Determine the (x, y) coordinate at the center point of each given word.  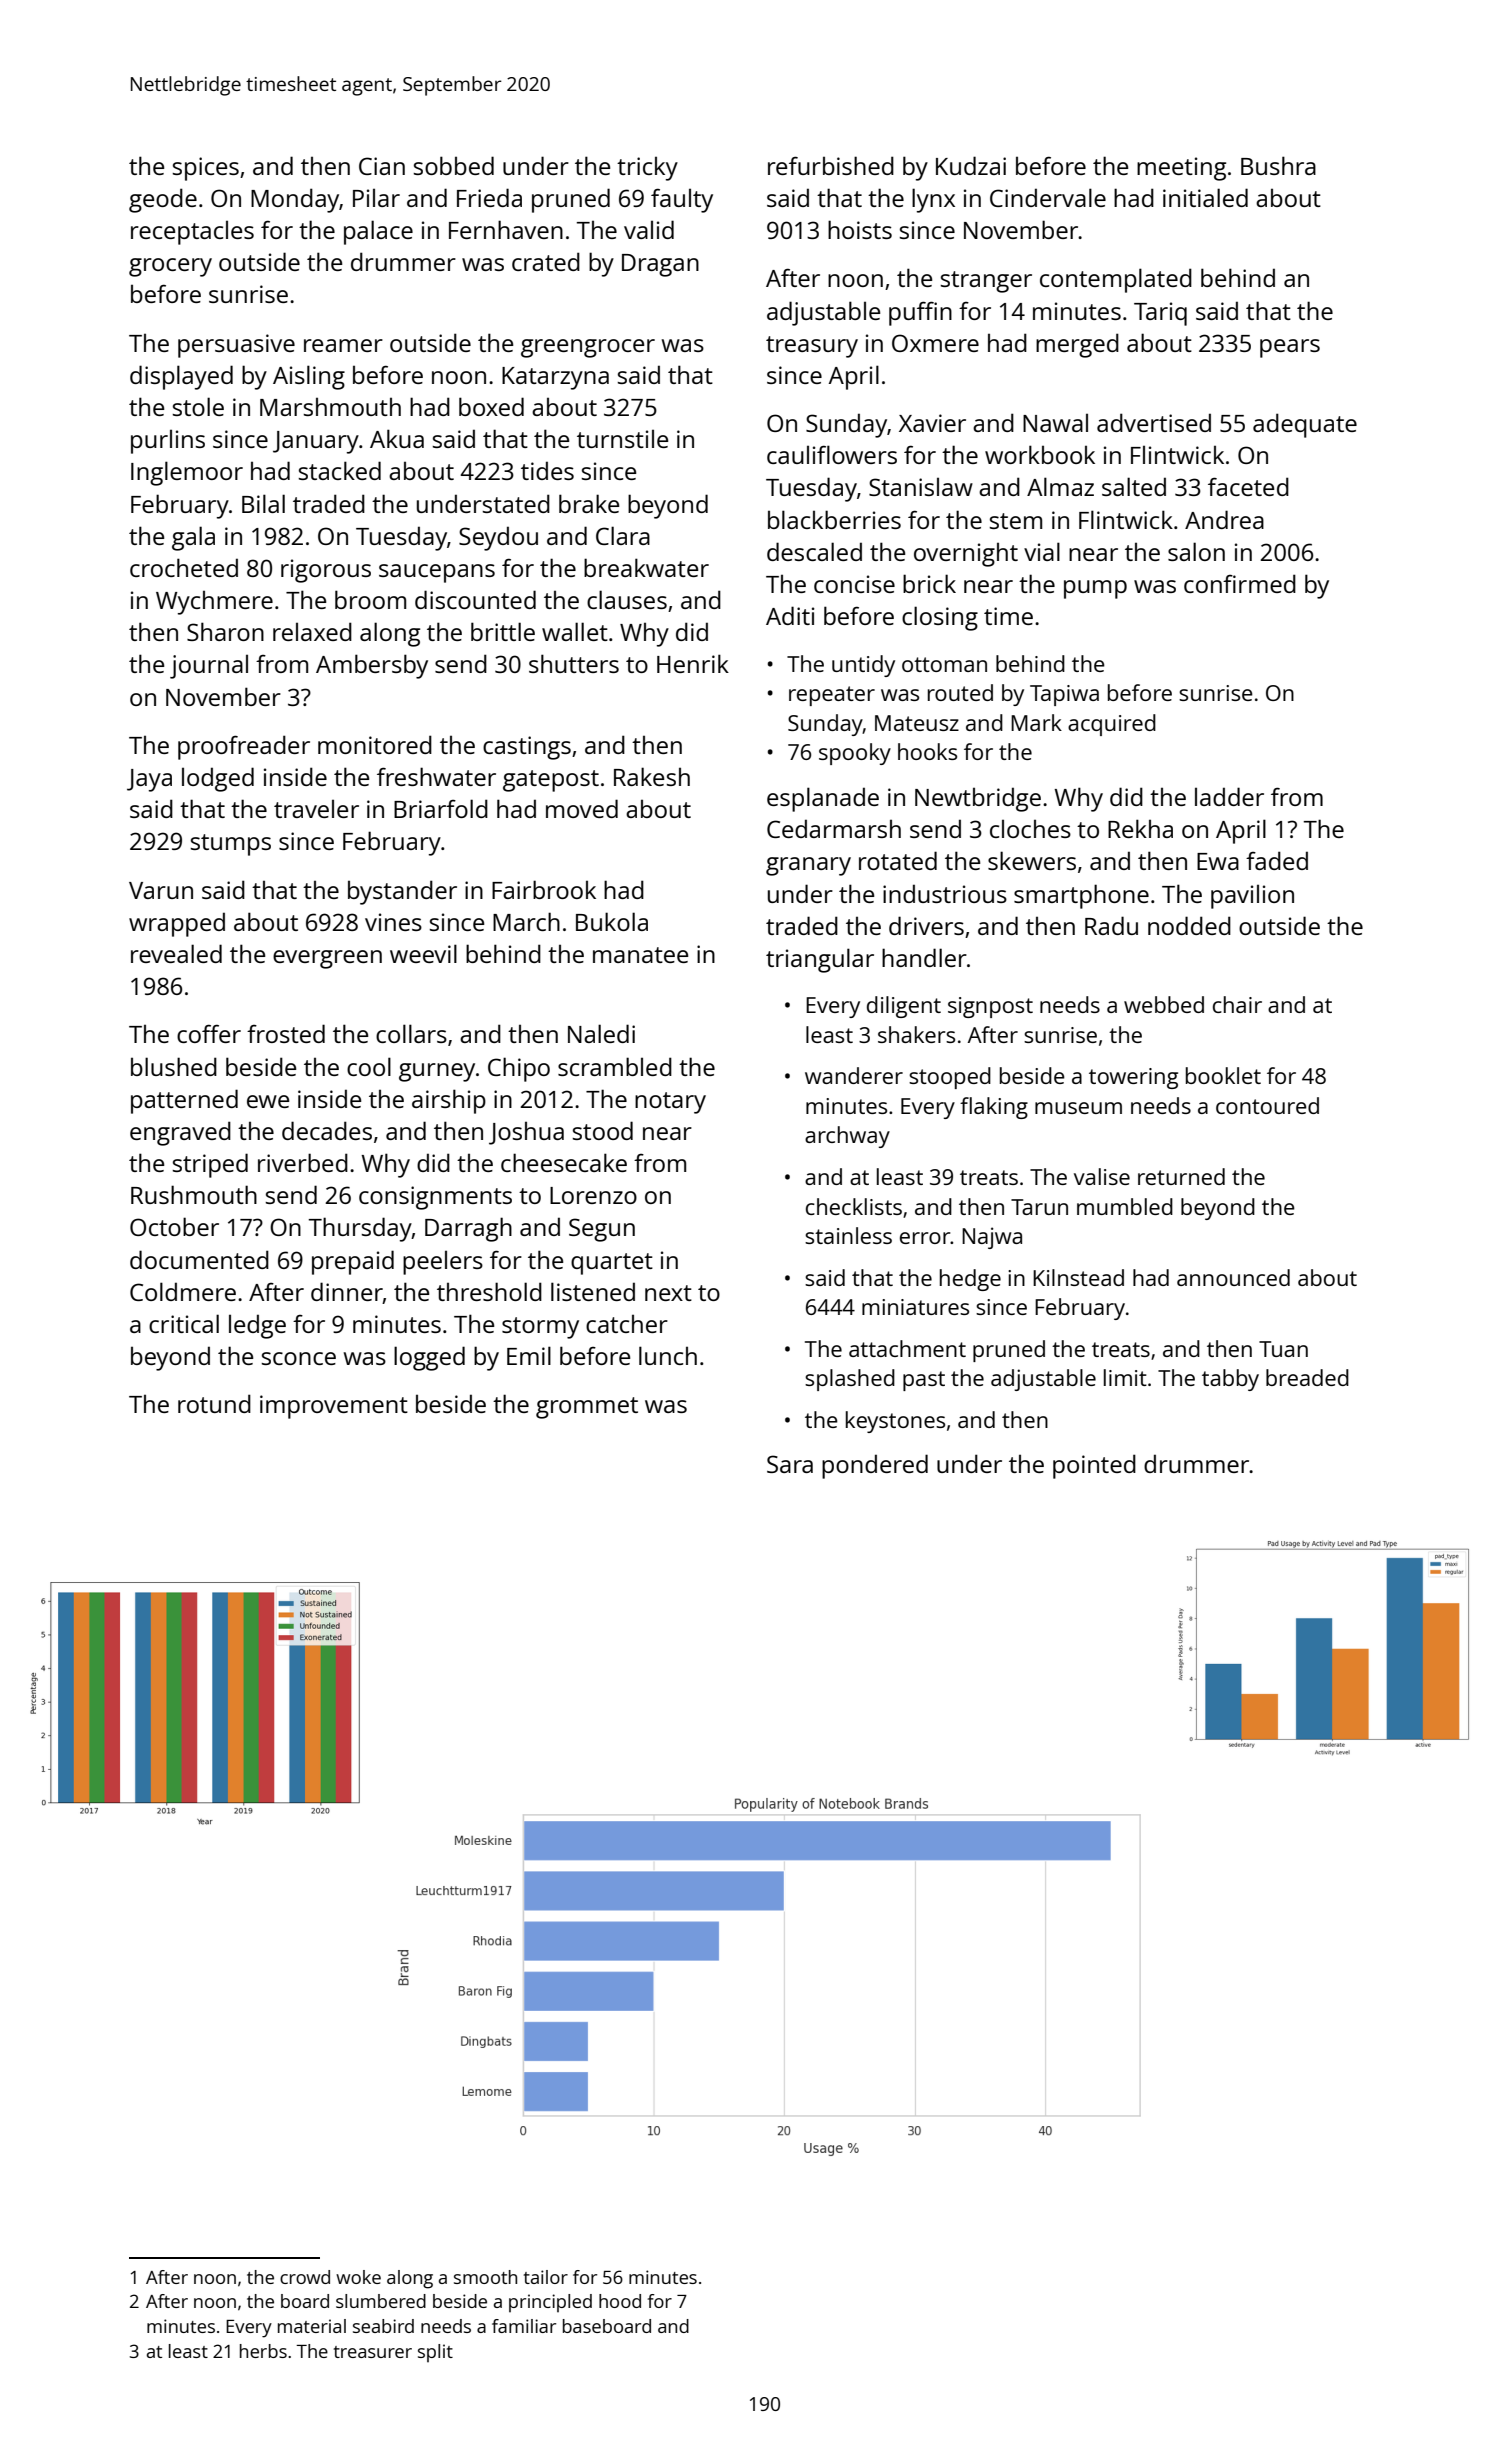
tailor (546, 2277)
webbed (1164, 1004)
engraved (180, 1133)
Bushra (1278, 165)
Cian (382, 166)
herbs (263, 2351)
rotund (214, 1403)
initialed (1205, 197)
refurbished (831, 165)
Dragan (660, 265)
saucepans (437, 573)
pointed (1094, 1466)
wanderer (854, 1075)
